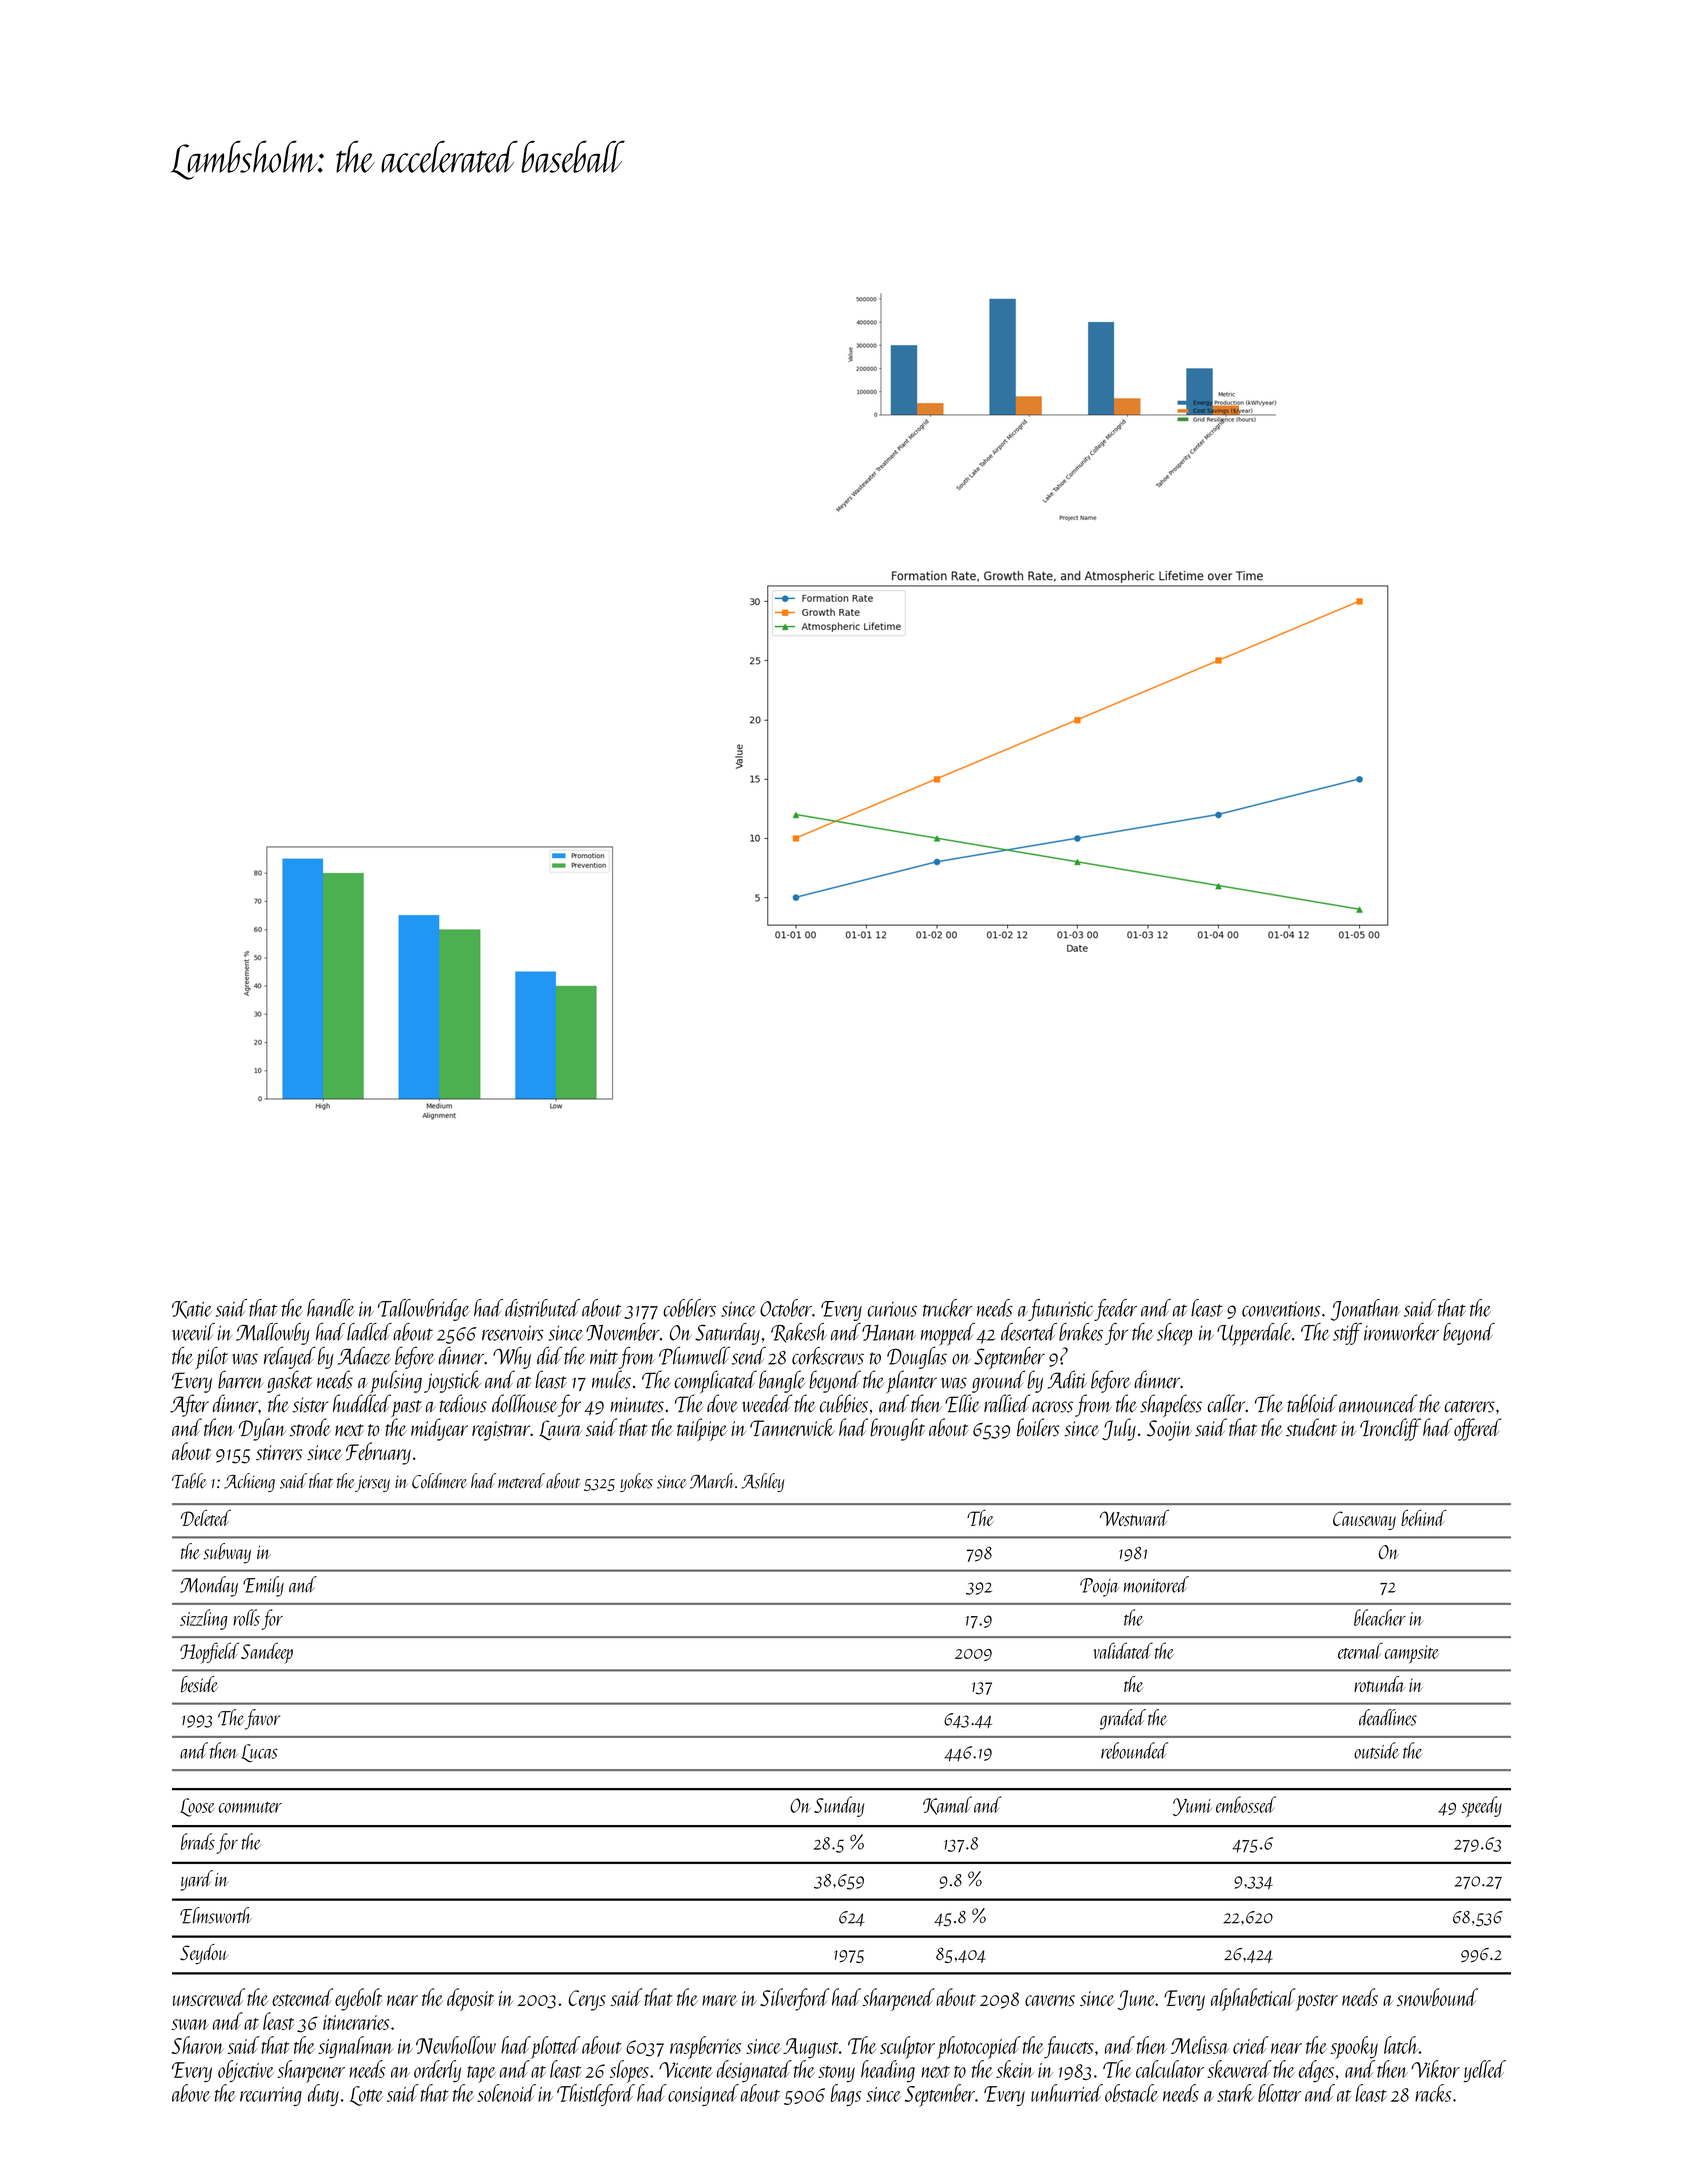  I want to click on snowbound, so click(1437, 1997).
